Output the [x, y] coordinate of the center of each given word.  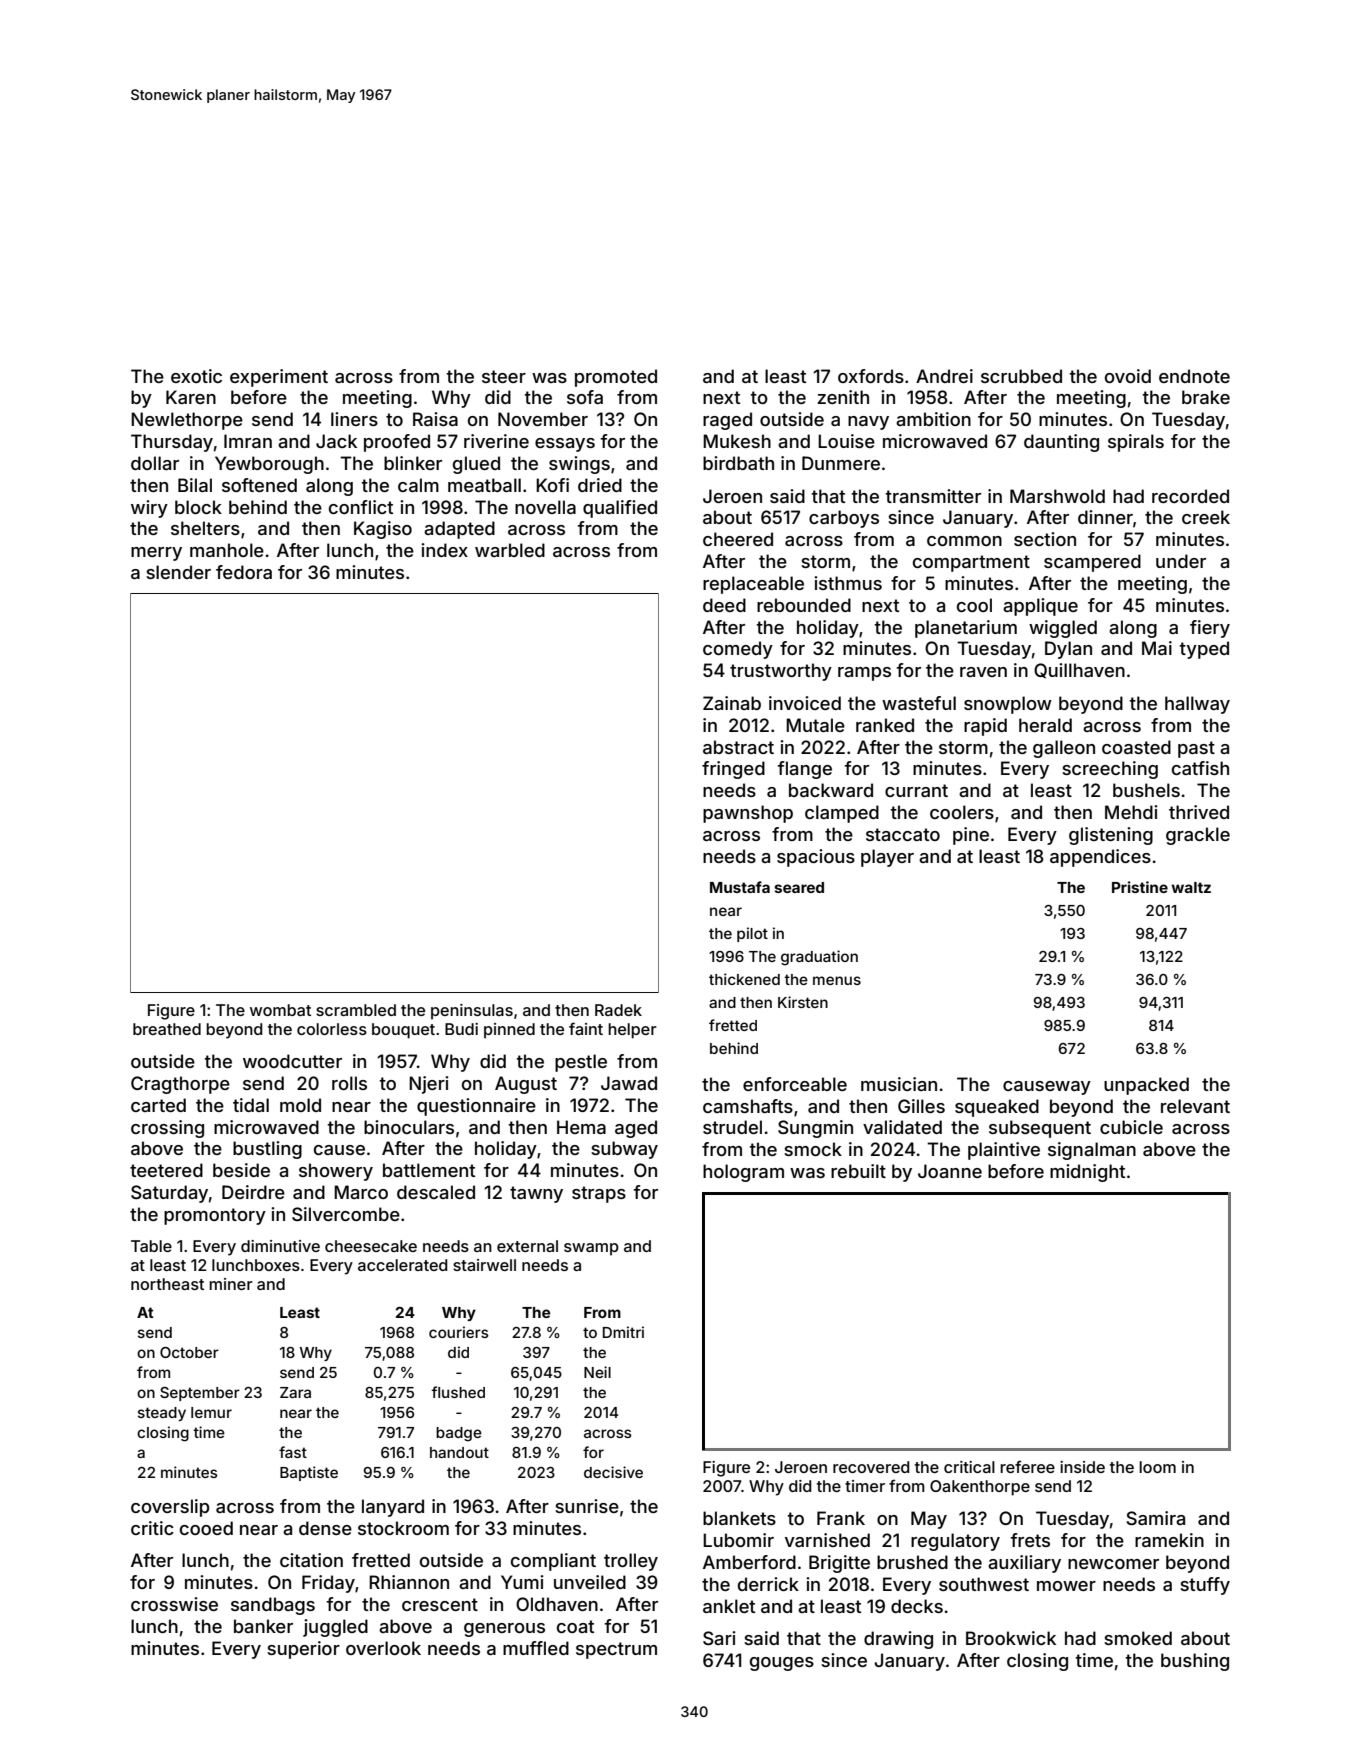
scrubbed [1021, 376]
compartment [971, 563]
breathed [167, 1029]
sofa [585, 397]
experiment [279, 378]
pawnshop [748, 814]
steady [162, 1414]
